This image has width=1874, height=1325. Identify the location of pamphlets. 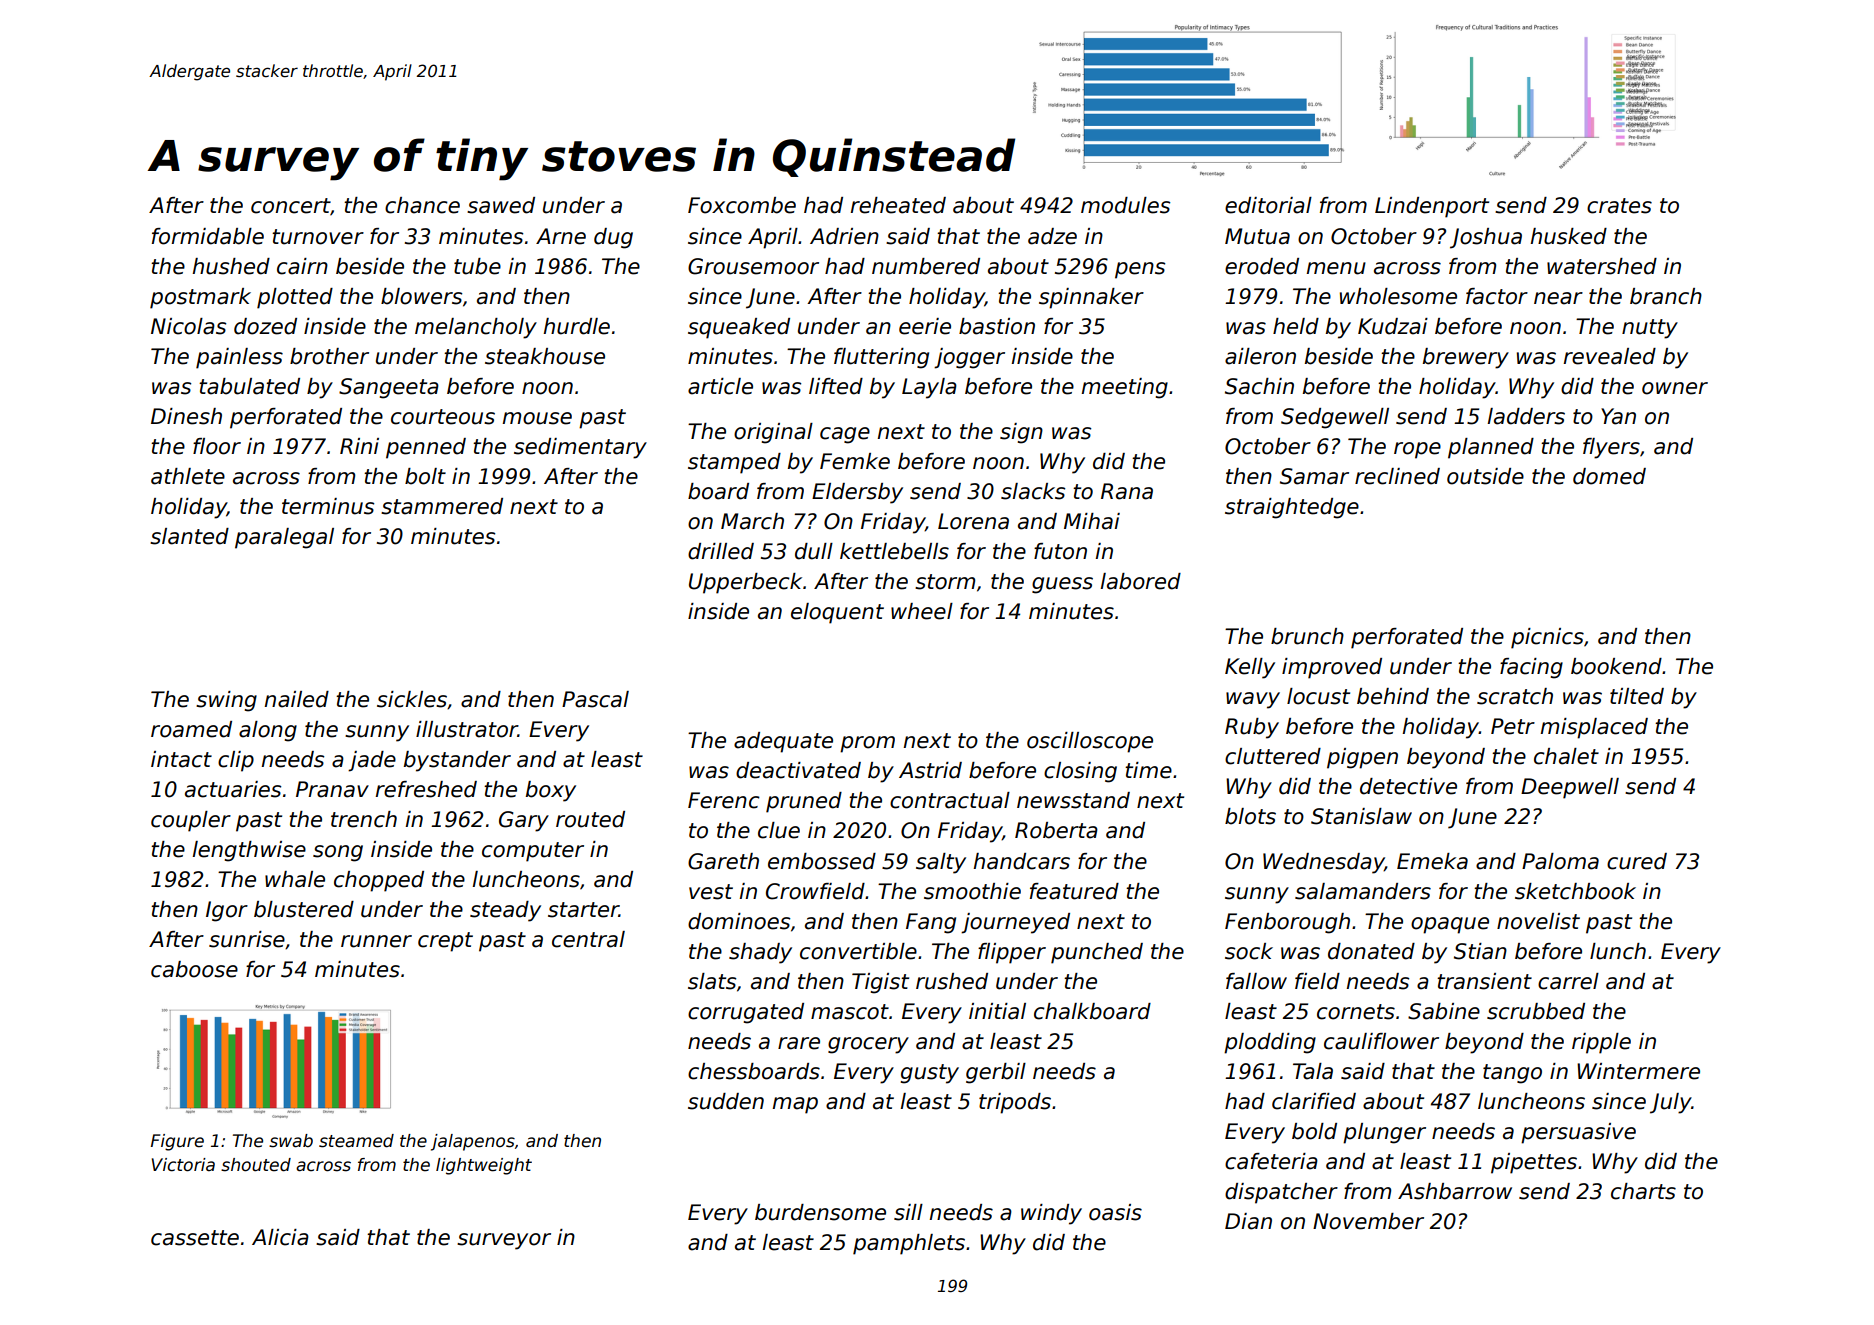
(909, 1244).
